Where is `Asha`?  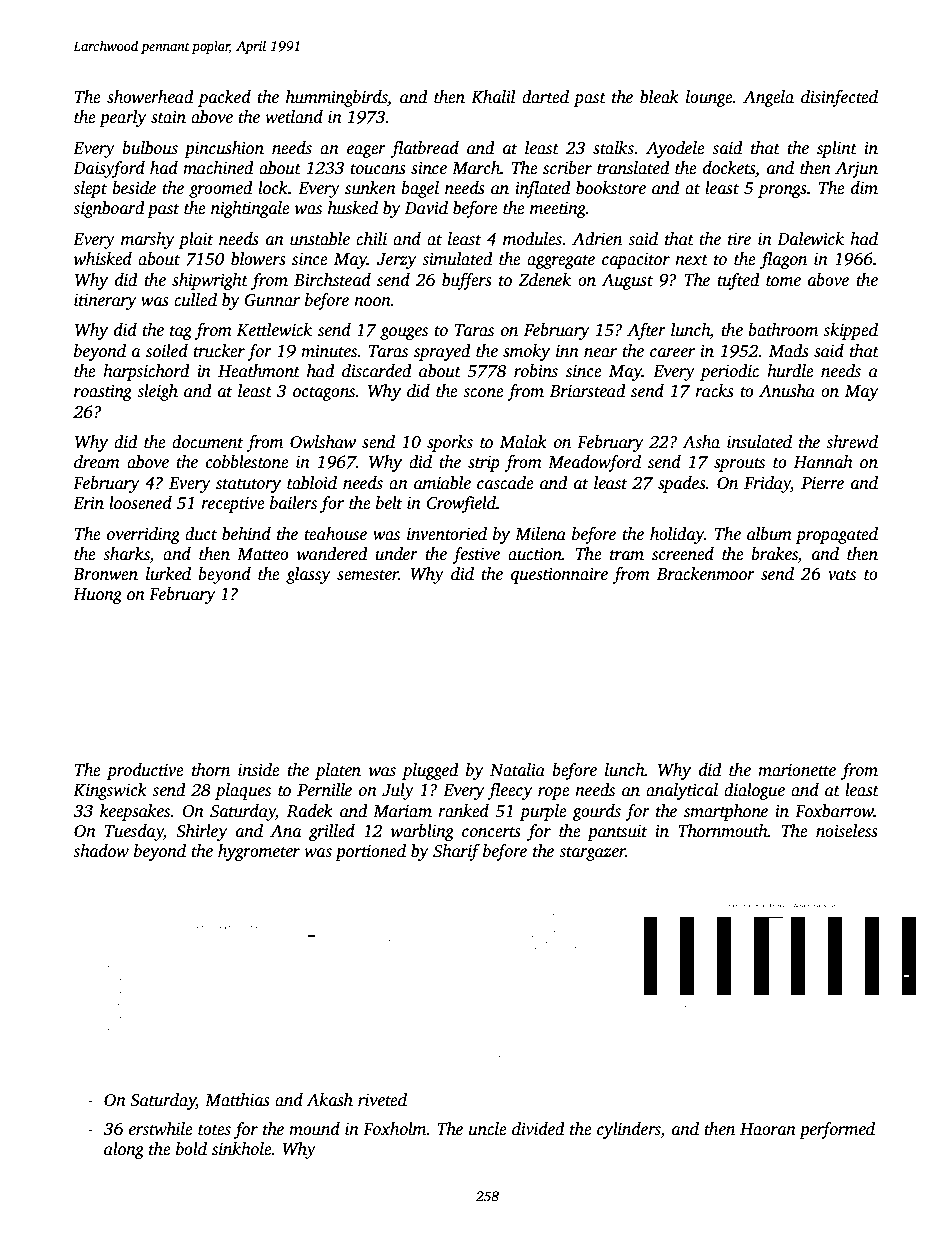 Asha is located at coordinates (701, 442).
